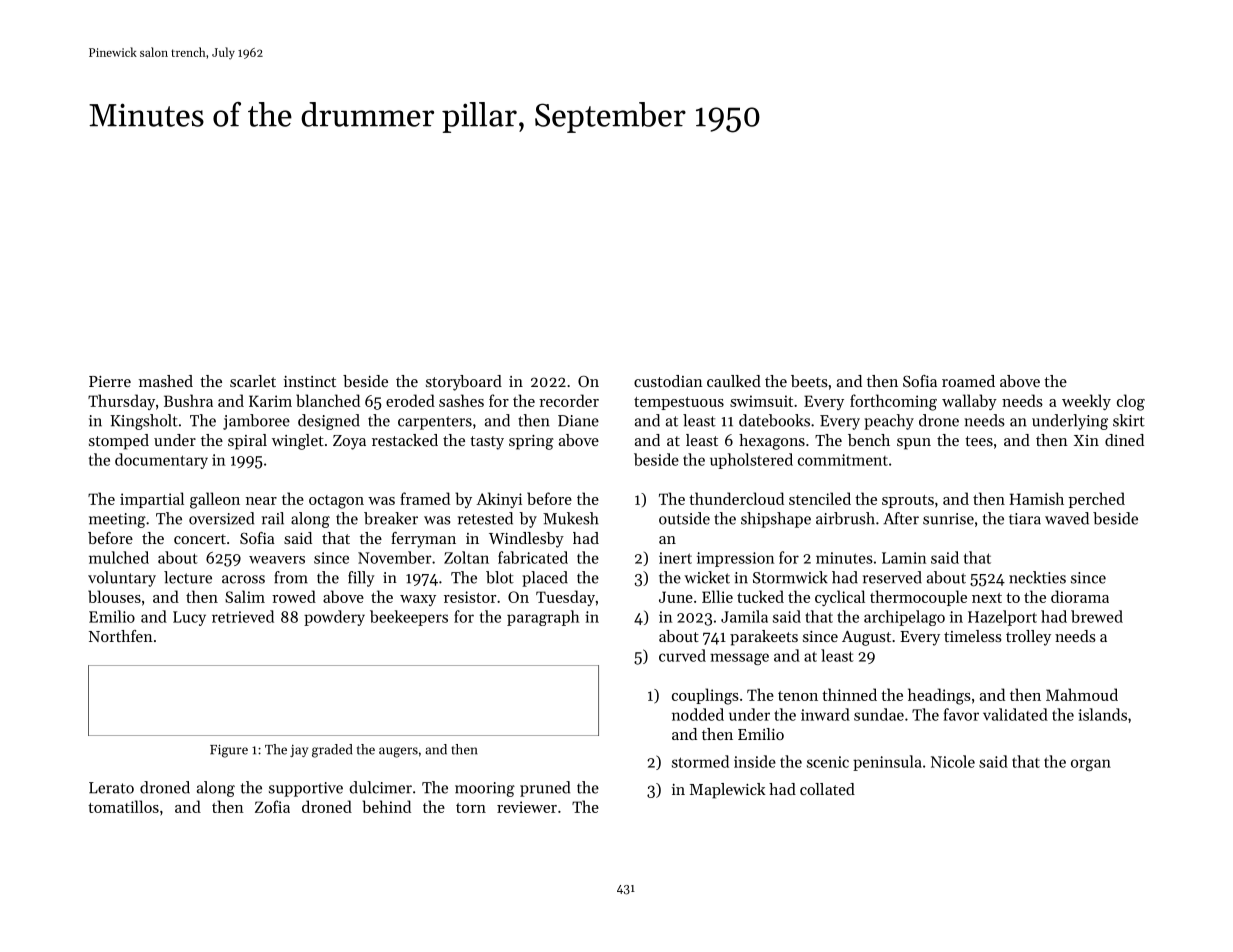 This document has height=952, width=1233. I want to click on swimsuit, so click(761, 401).
